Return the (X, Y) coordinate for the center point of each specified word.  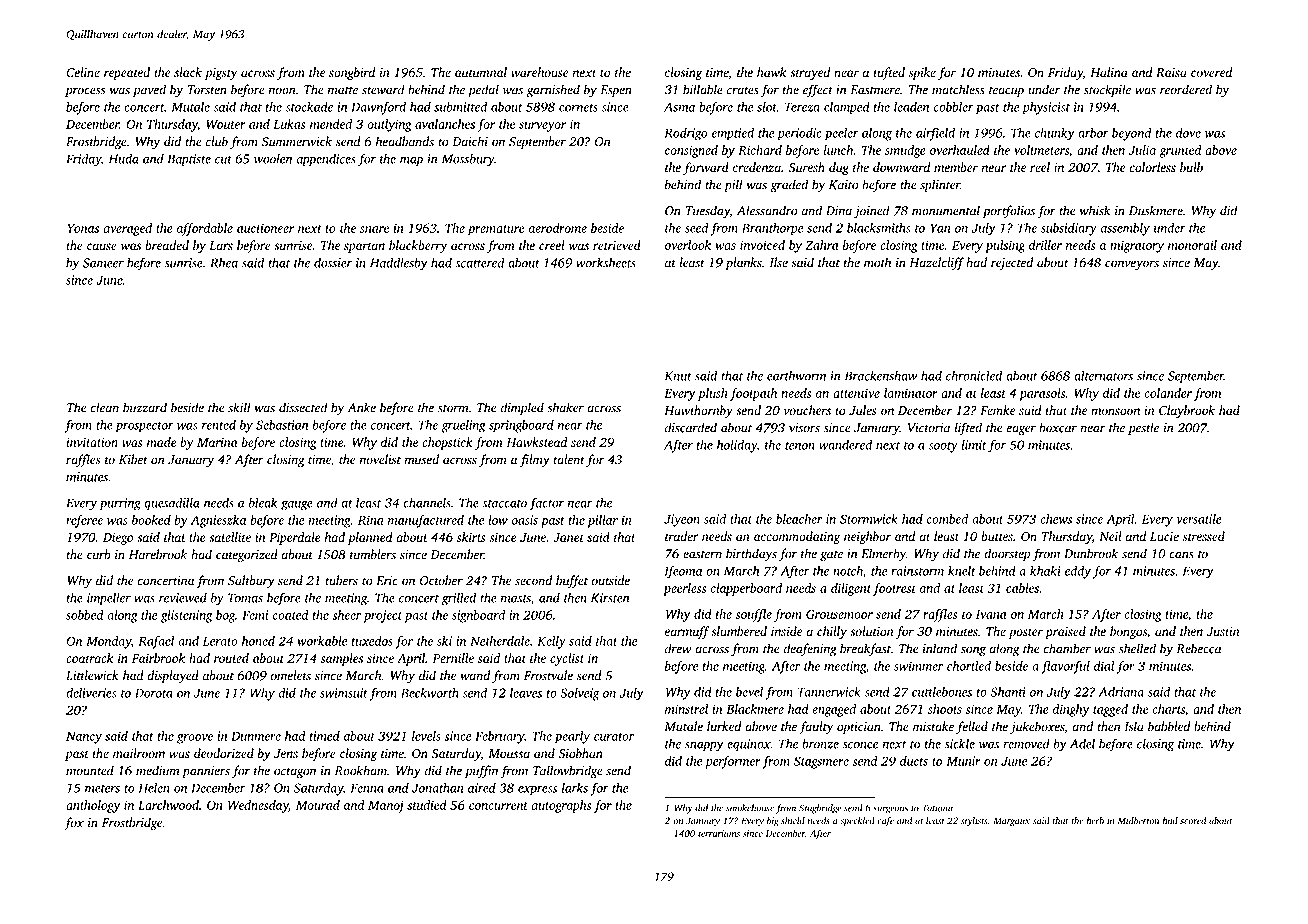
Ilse (778, 262)
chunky (1055, 134)
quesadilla (171, 504)
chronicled (974, 375)
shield (793, 821)
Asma (679, 107)
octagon (295, 773)
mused (421, 459)
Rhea (224, 262)
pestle (1143, 428)
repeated (127, 73)
